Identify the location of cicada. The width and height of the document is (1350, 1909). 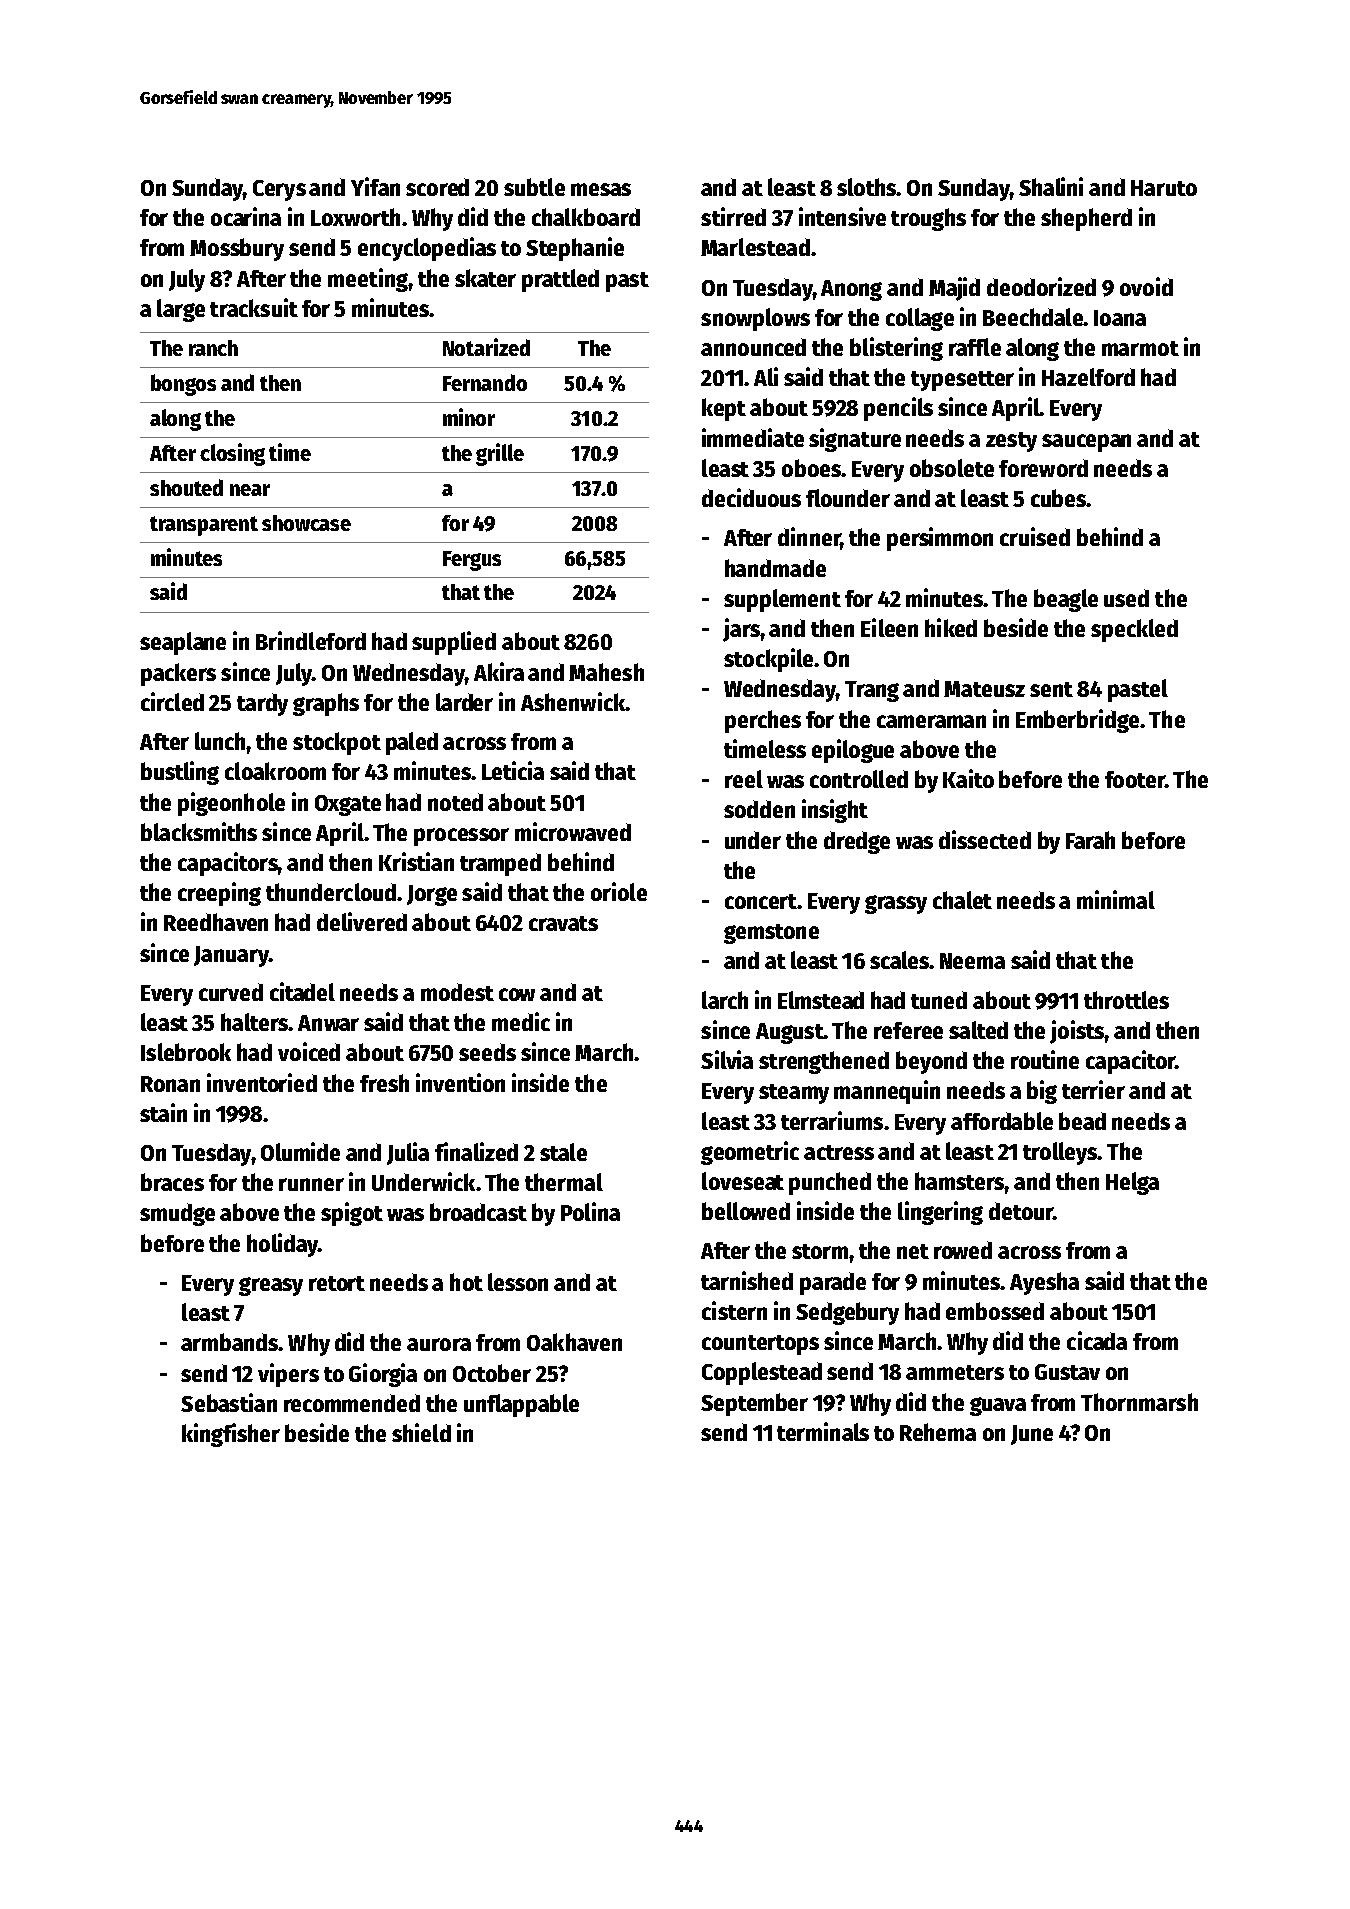
(1097, 1340).
